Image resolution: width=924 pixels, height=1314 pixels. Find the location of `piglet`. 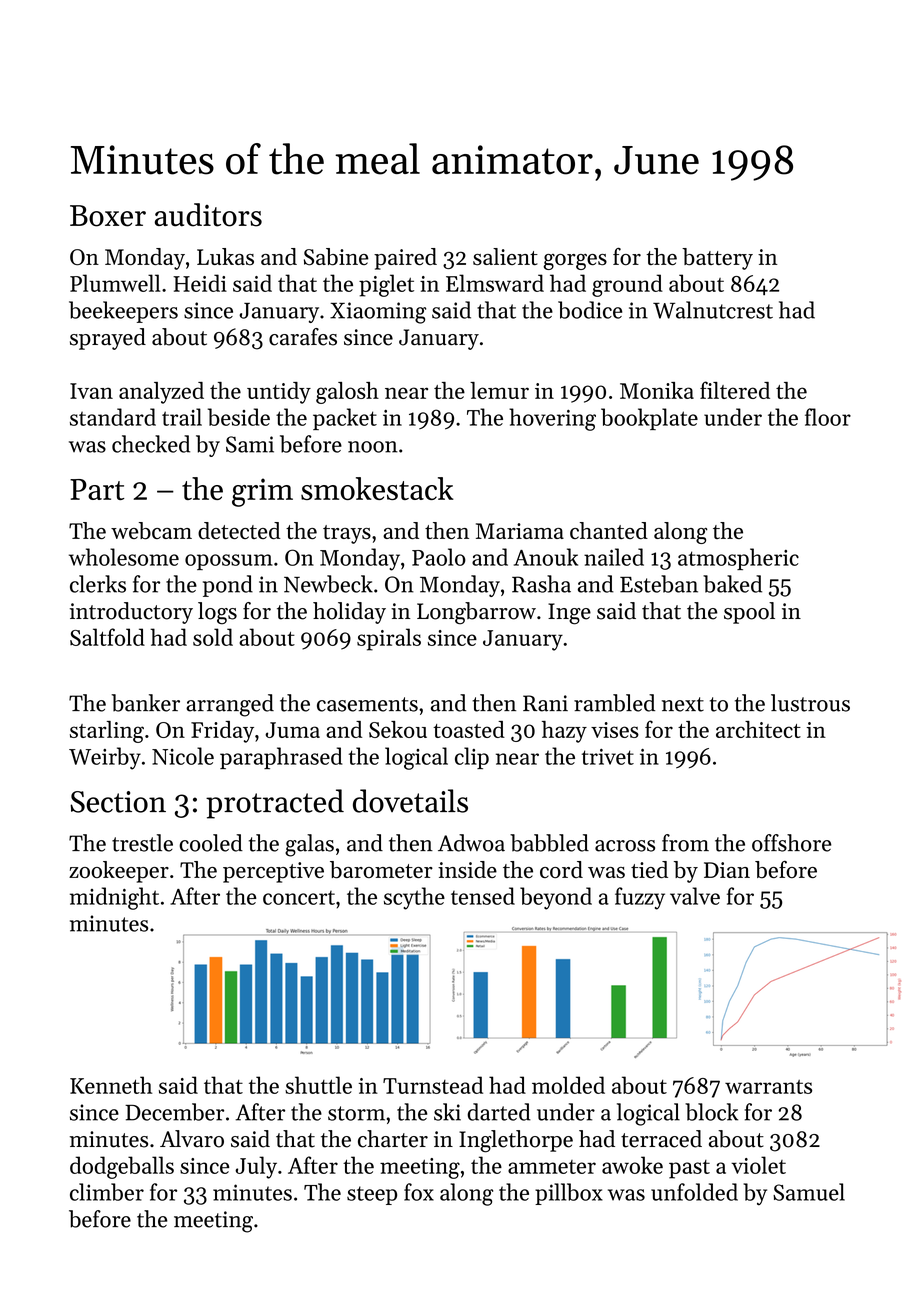

piglet is located at coordinates (386, 285).
